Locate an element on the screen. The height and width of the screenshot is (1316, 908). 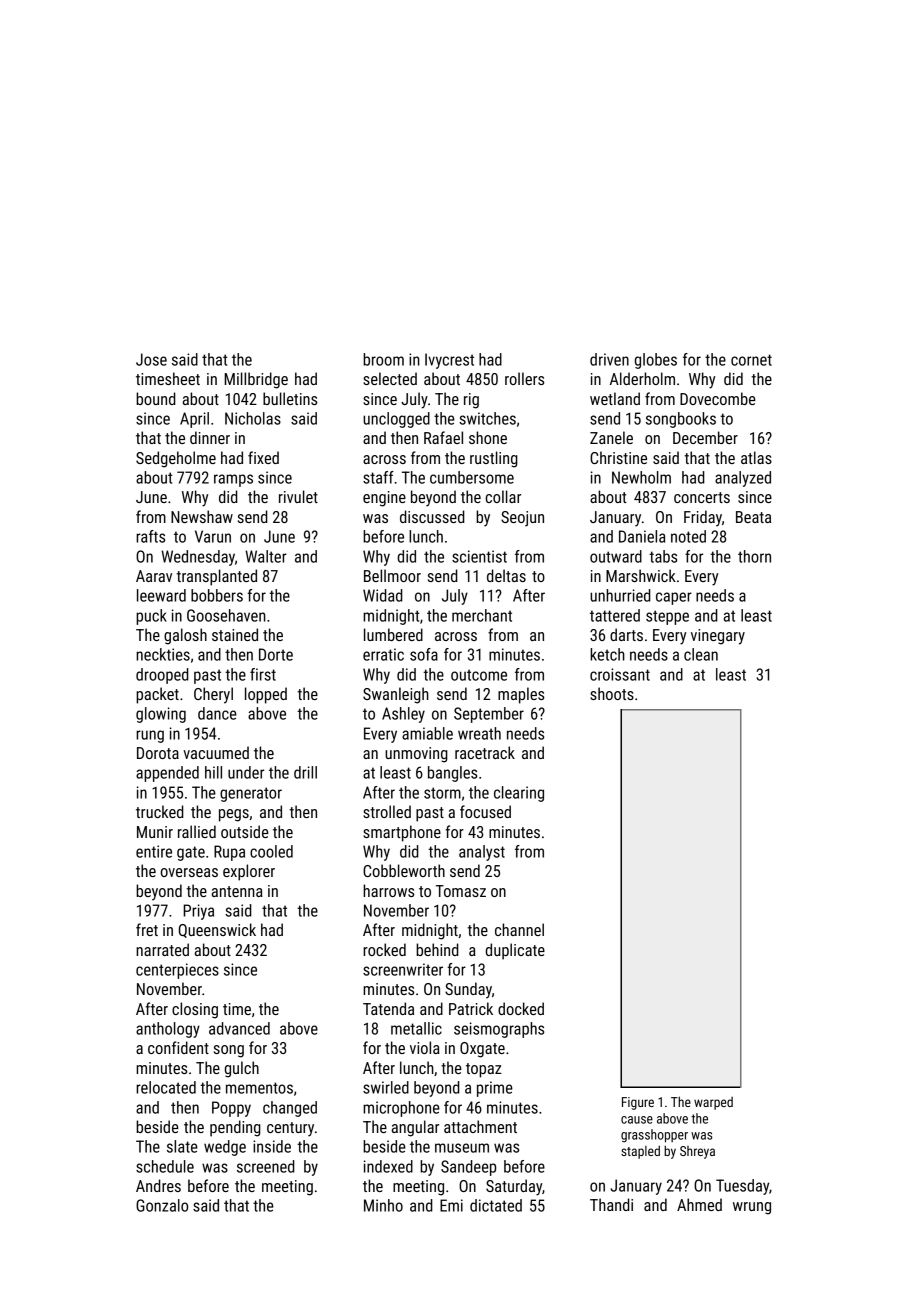
duplicate is located at coordinates (515, 951).
